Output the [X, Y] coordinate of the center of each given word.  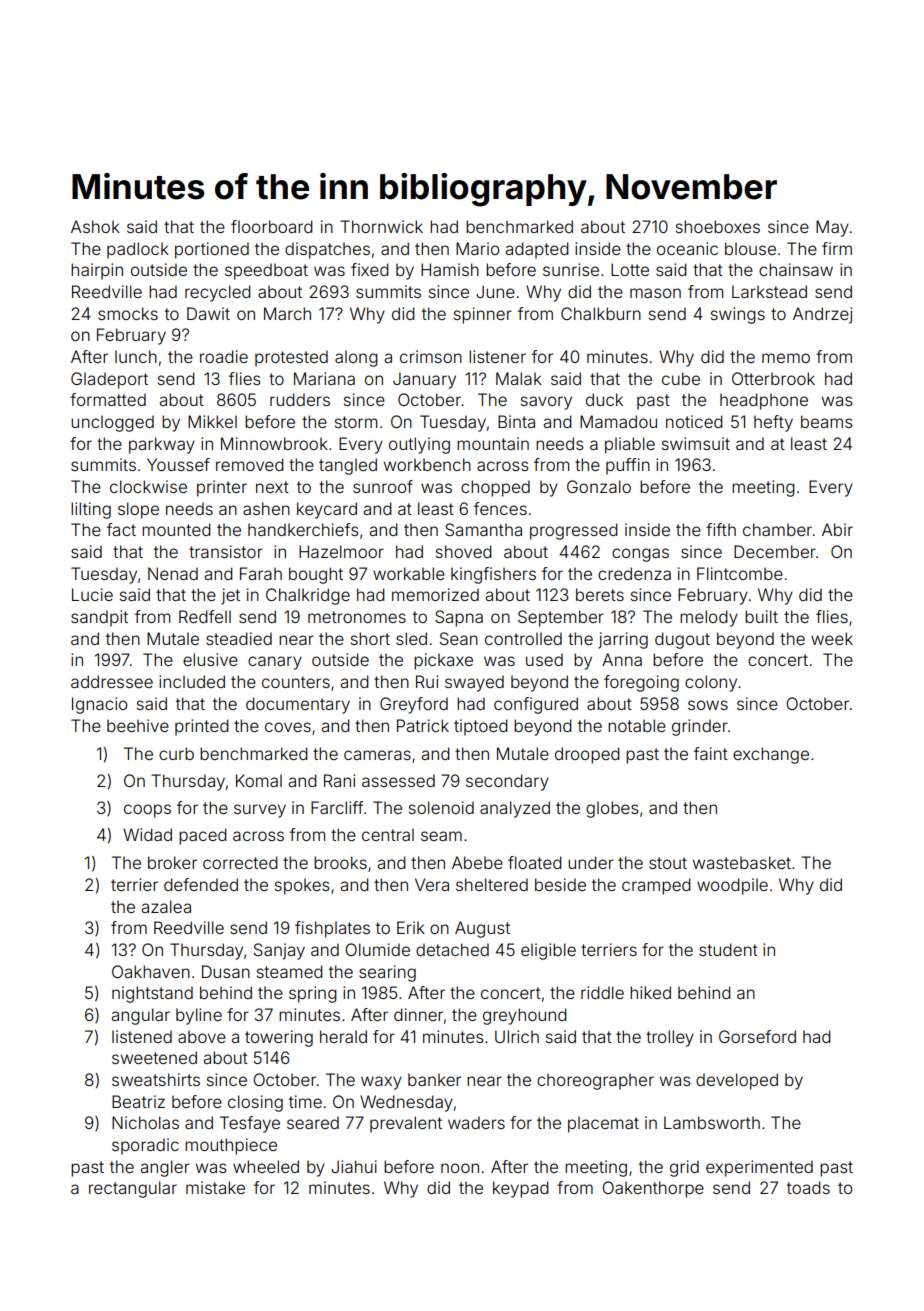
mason [655, 293]
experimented [759, 1168]
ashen [266, 508]
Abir [837, 529]
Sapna [459, 618]
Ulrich [517, 1036]
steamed [290, 971]
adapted [537, 250]
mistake [215, 1187]
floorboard [272, 226]
